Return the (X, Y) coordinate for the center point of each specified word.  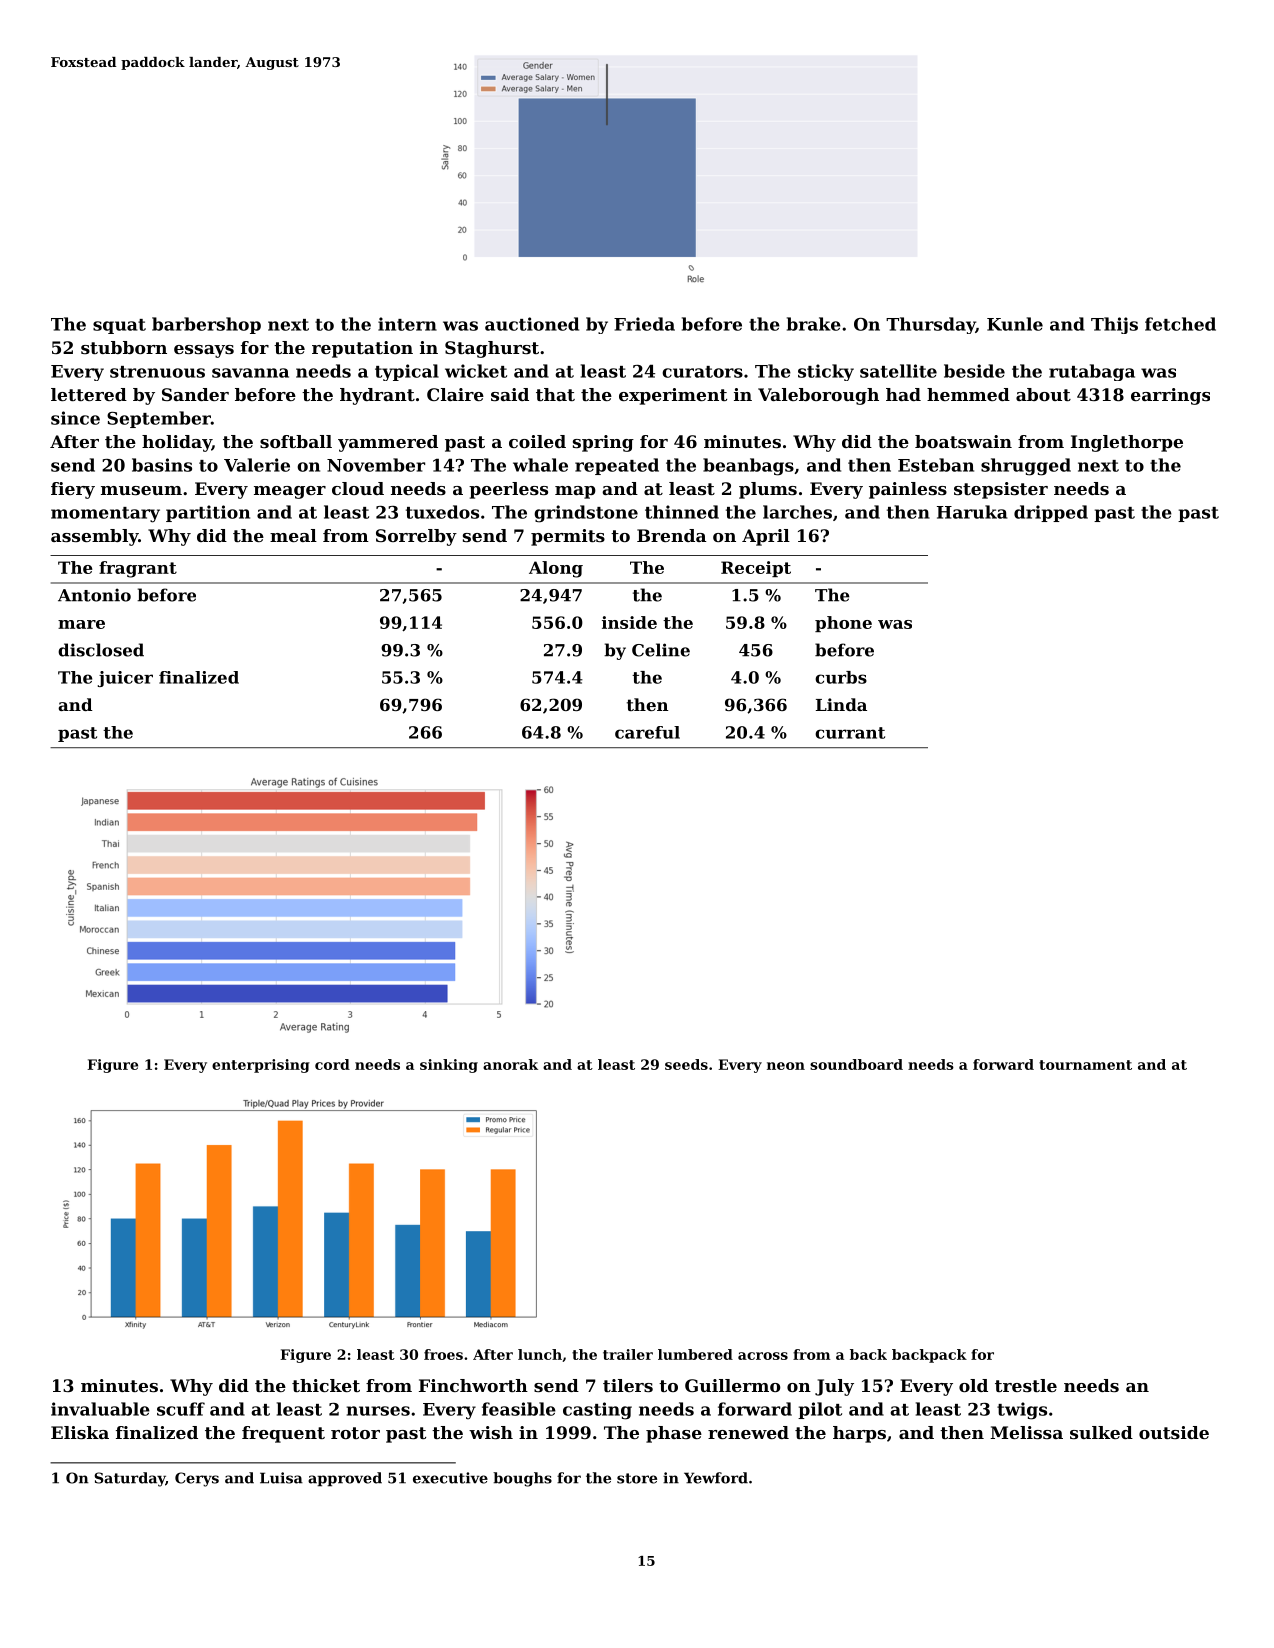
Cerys (197, 1479)
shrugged (1026, 467)
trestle (1026, 1385)
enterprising (261, 1066)
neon (786, 1066)
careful (647, 732)
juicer (125, 679)
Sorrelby (416, 537)
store (637, 1478)
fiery (73, 490)
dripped (1051, 513)
